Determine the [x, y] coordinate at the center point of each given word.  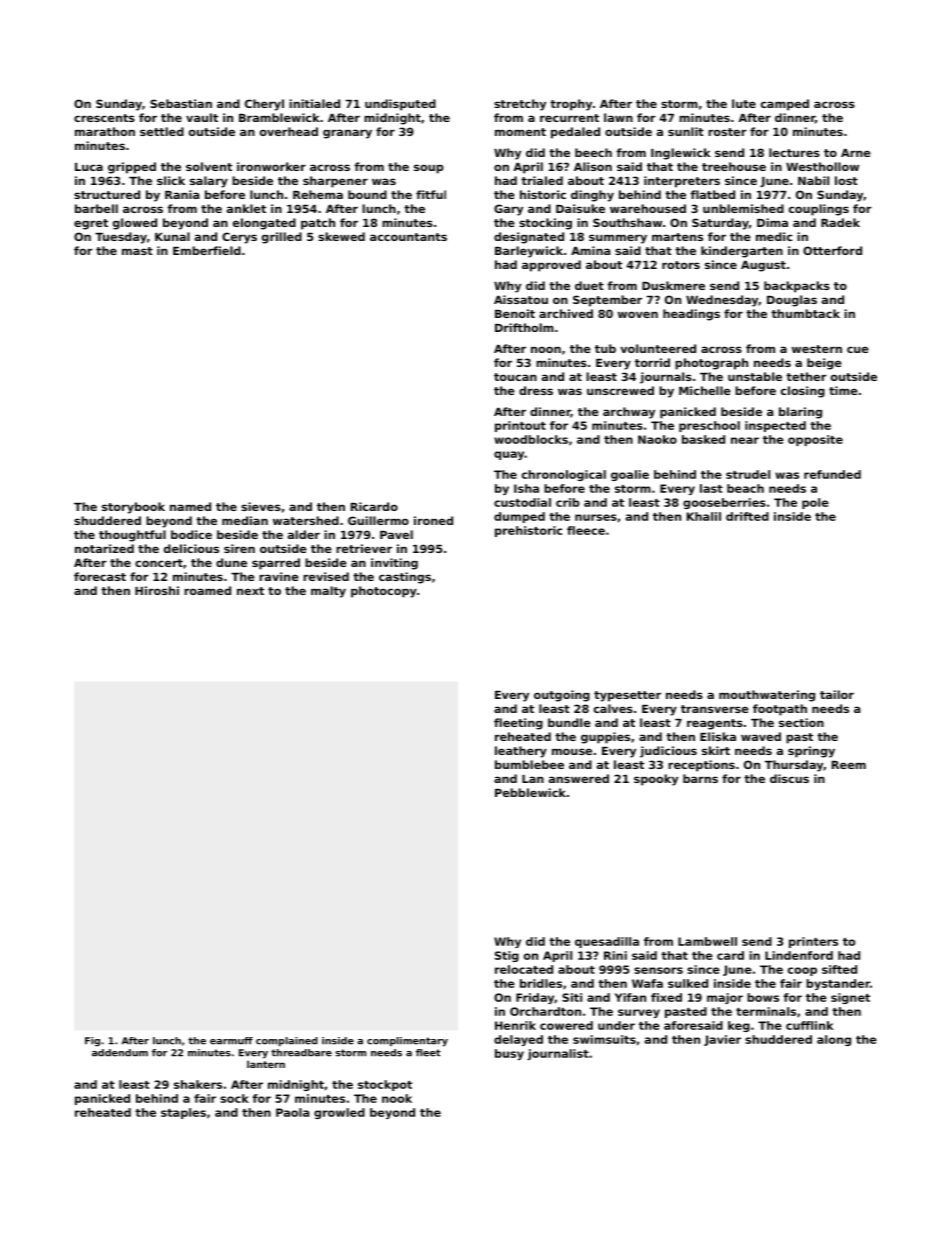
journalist [558, 1054]
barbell [96, 208]
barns [700, 778]
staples [183, 1113]
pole [815, 503]
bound [367, 194]
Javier [722, 1040]
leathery [521, 752]
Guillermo [378, 520]
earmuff [231, 1041]
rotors [681, 265]
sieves [261, 506]
